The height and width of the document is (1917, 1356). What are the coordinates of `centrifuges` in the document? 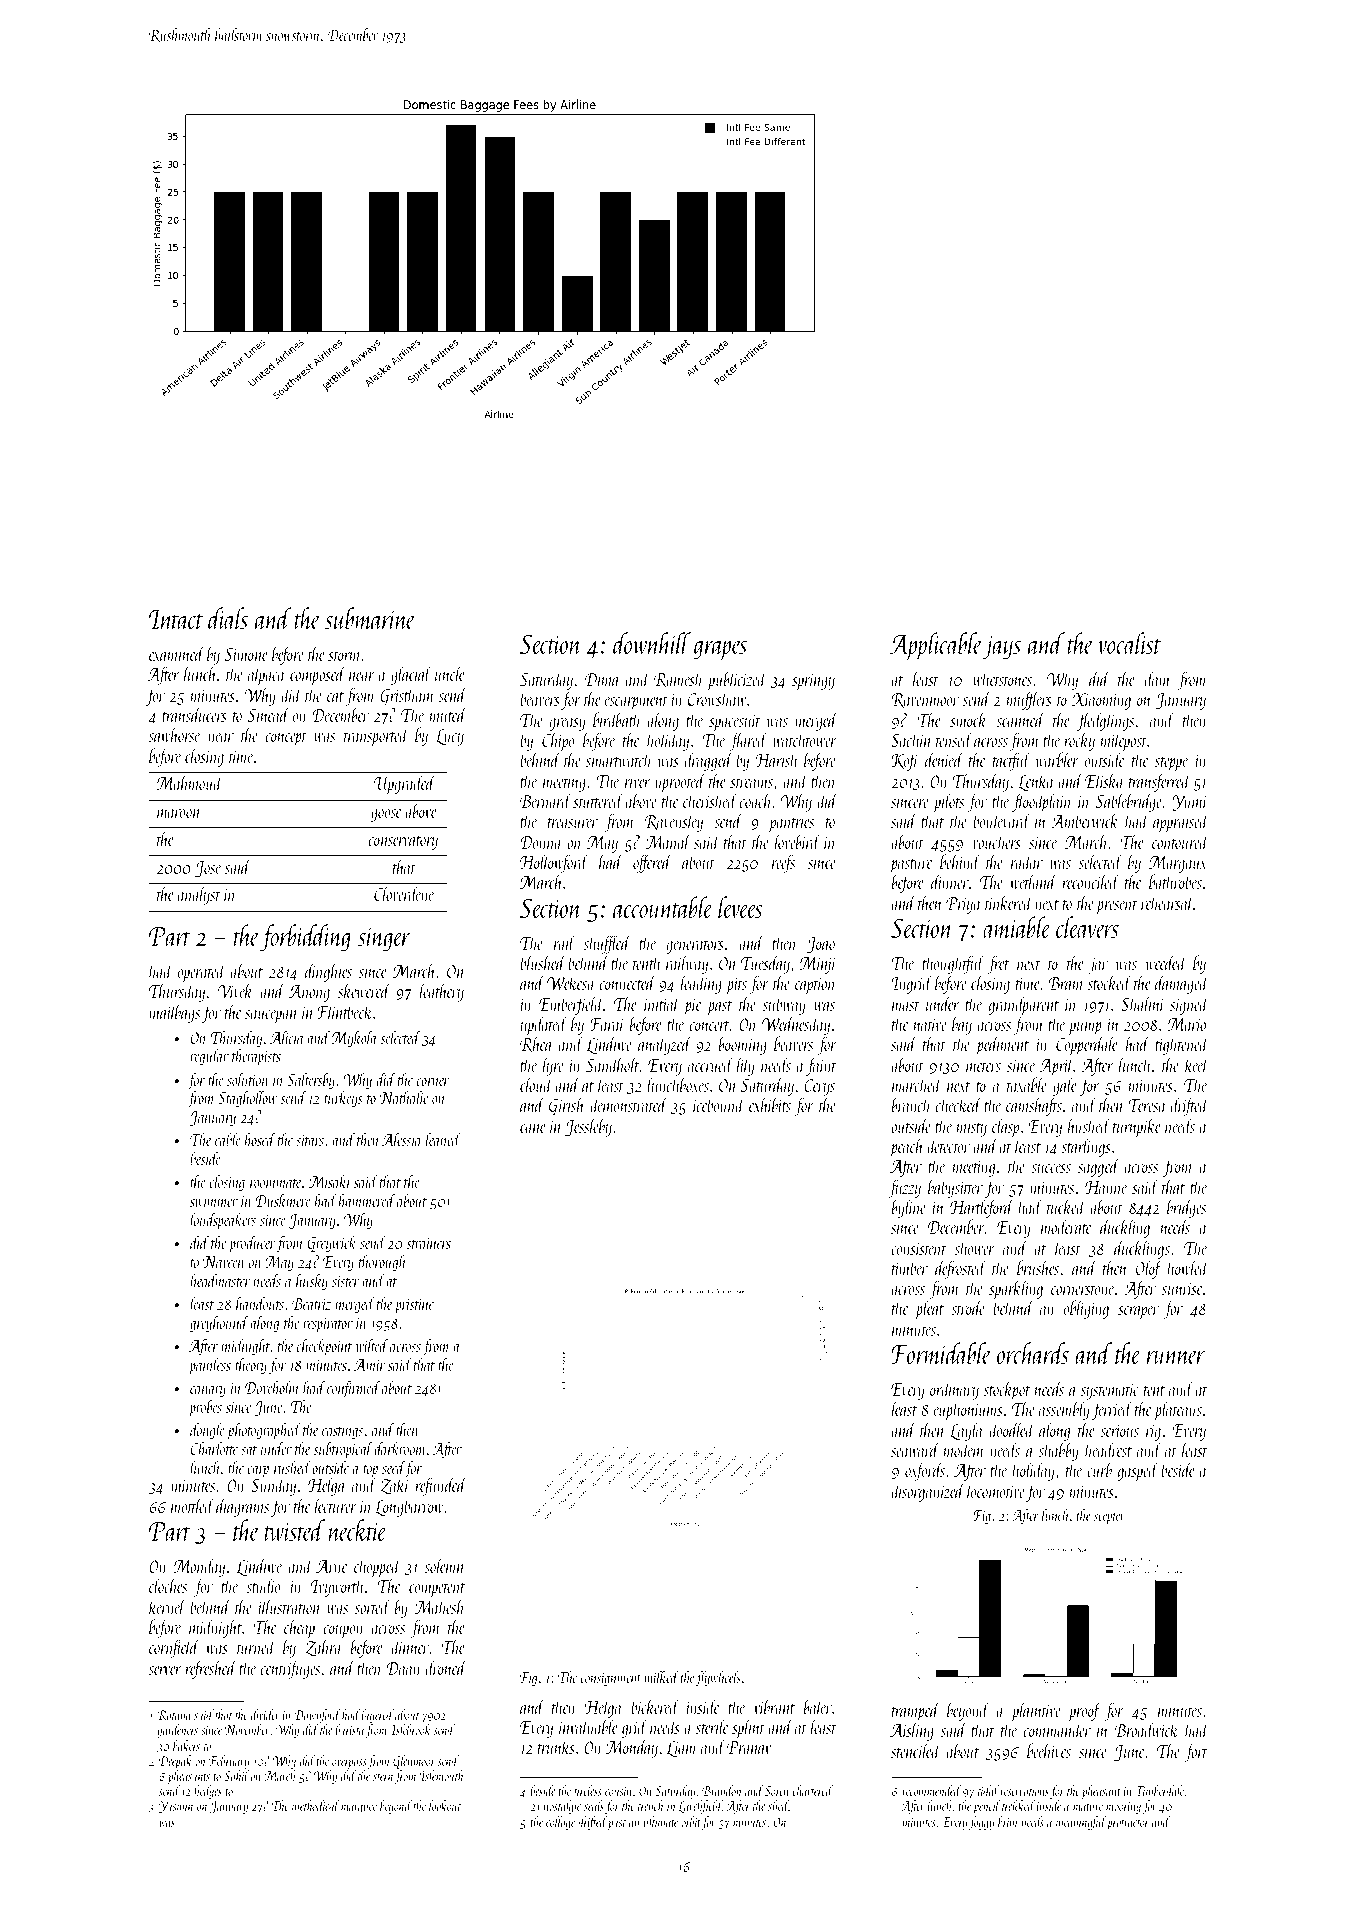 It's located at (290, 1669).
